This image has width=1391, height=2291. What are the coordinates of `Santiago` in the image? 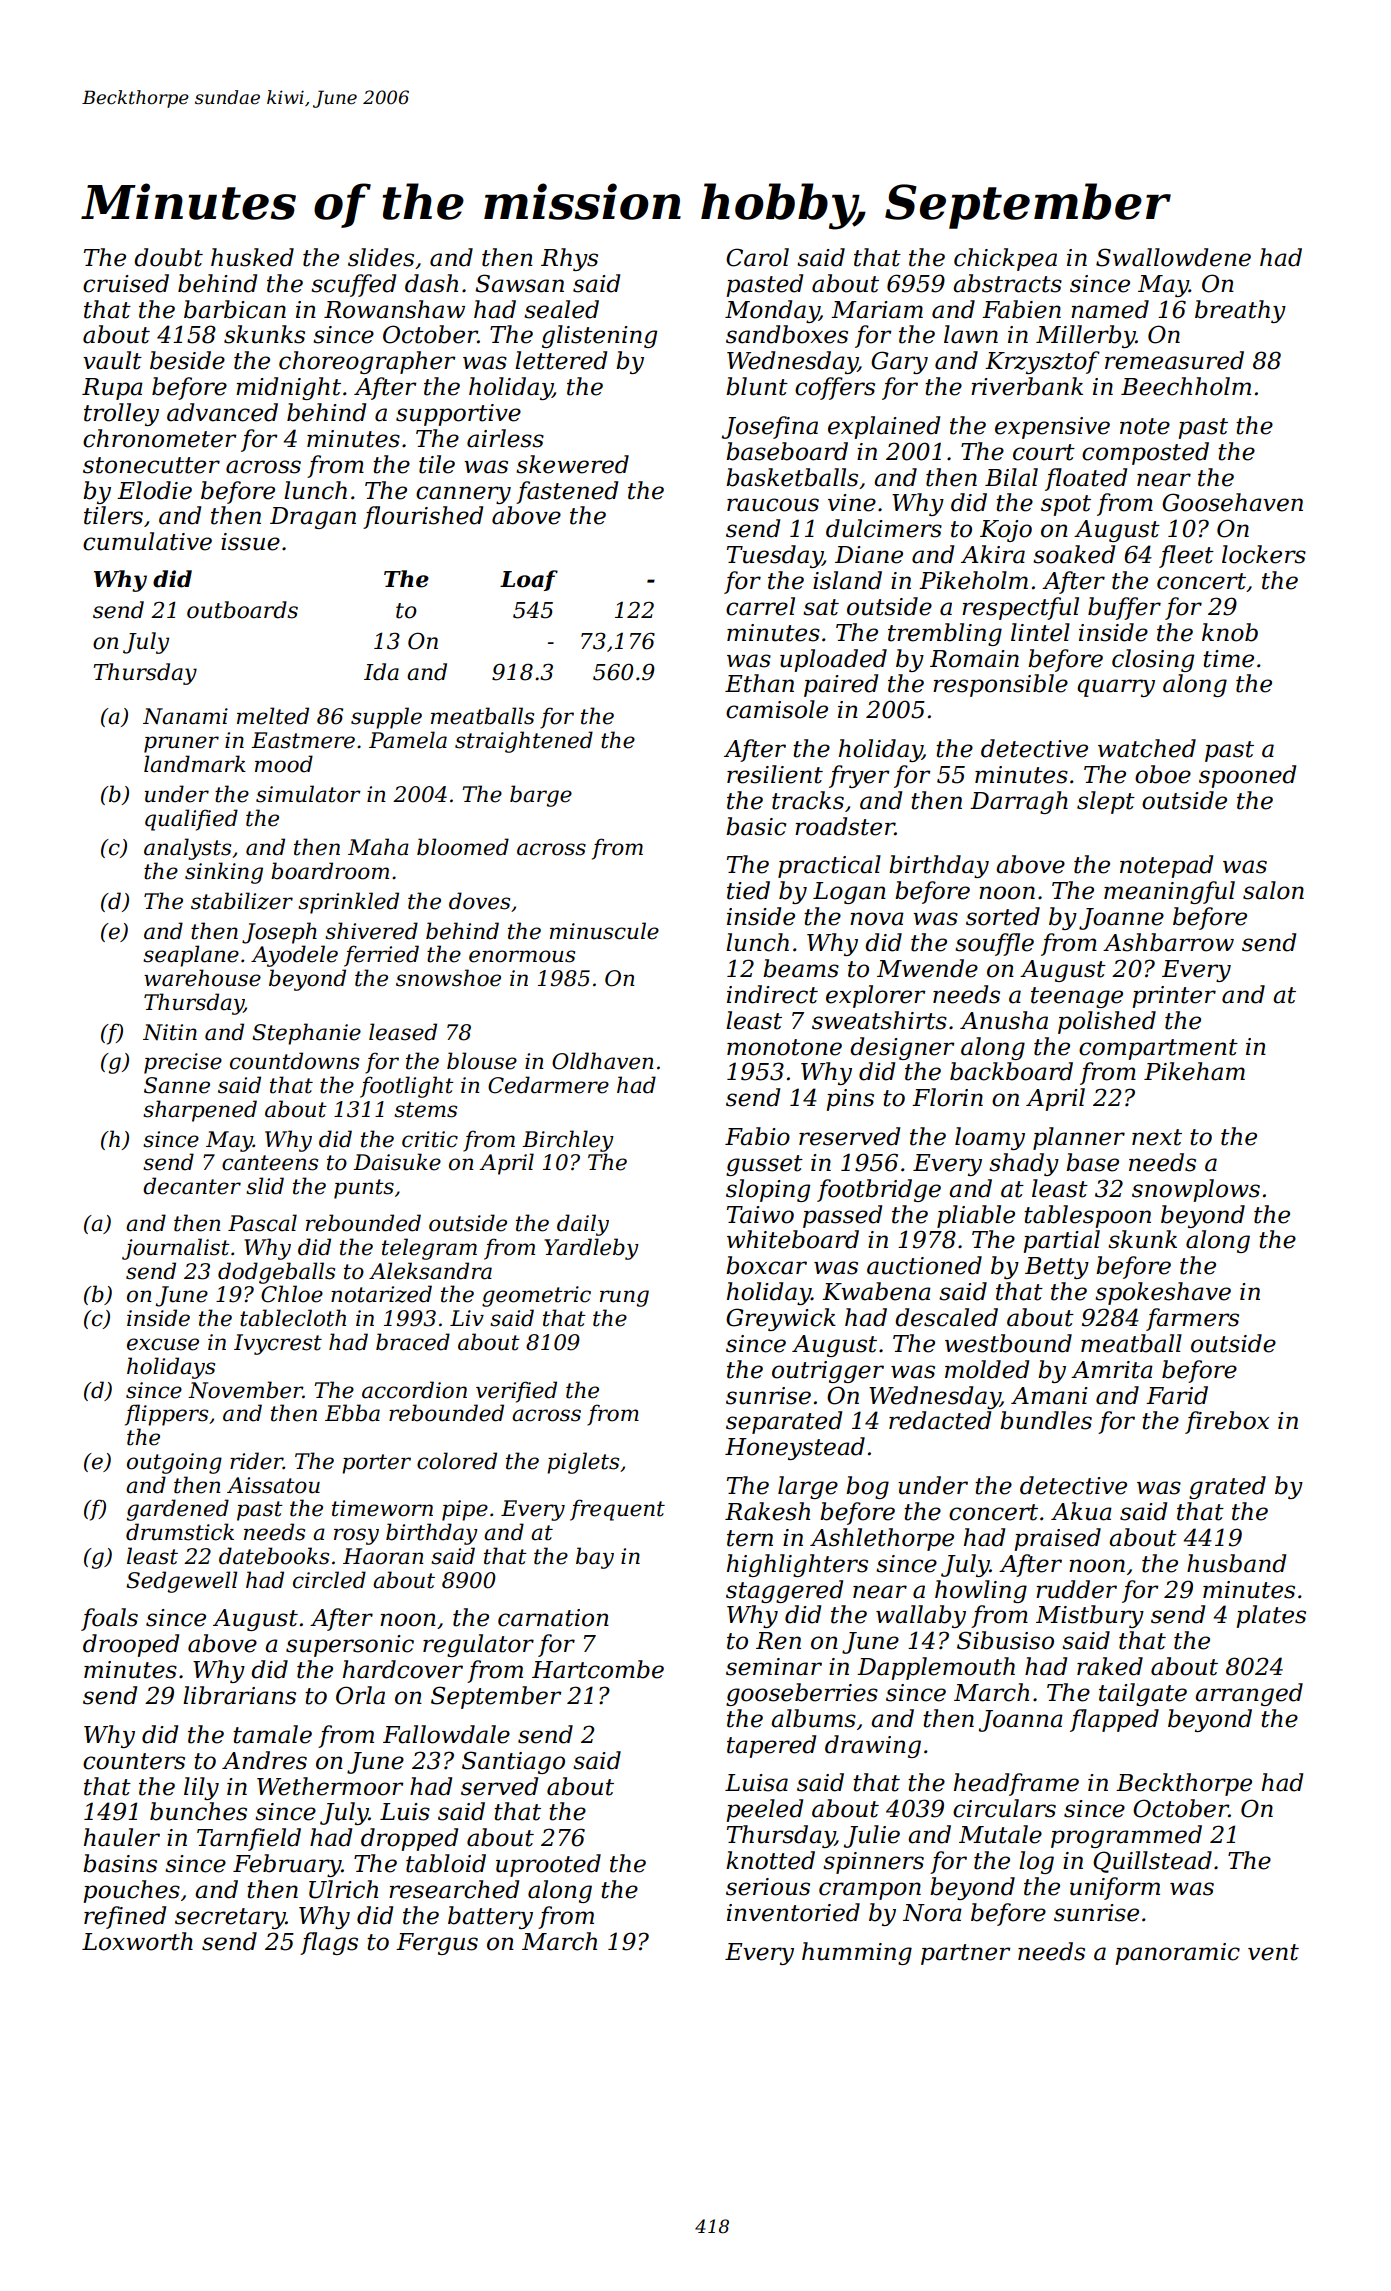 It's located at (513, 1762).
